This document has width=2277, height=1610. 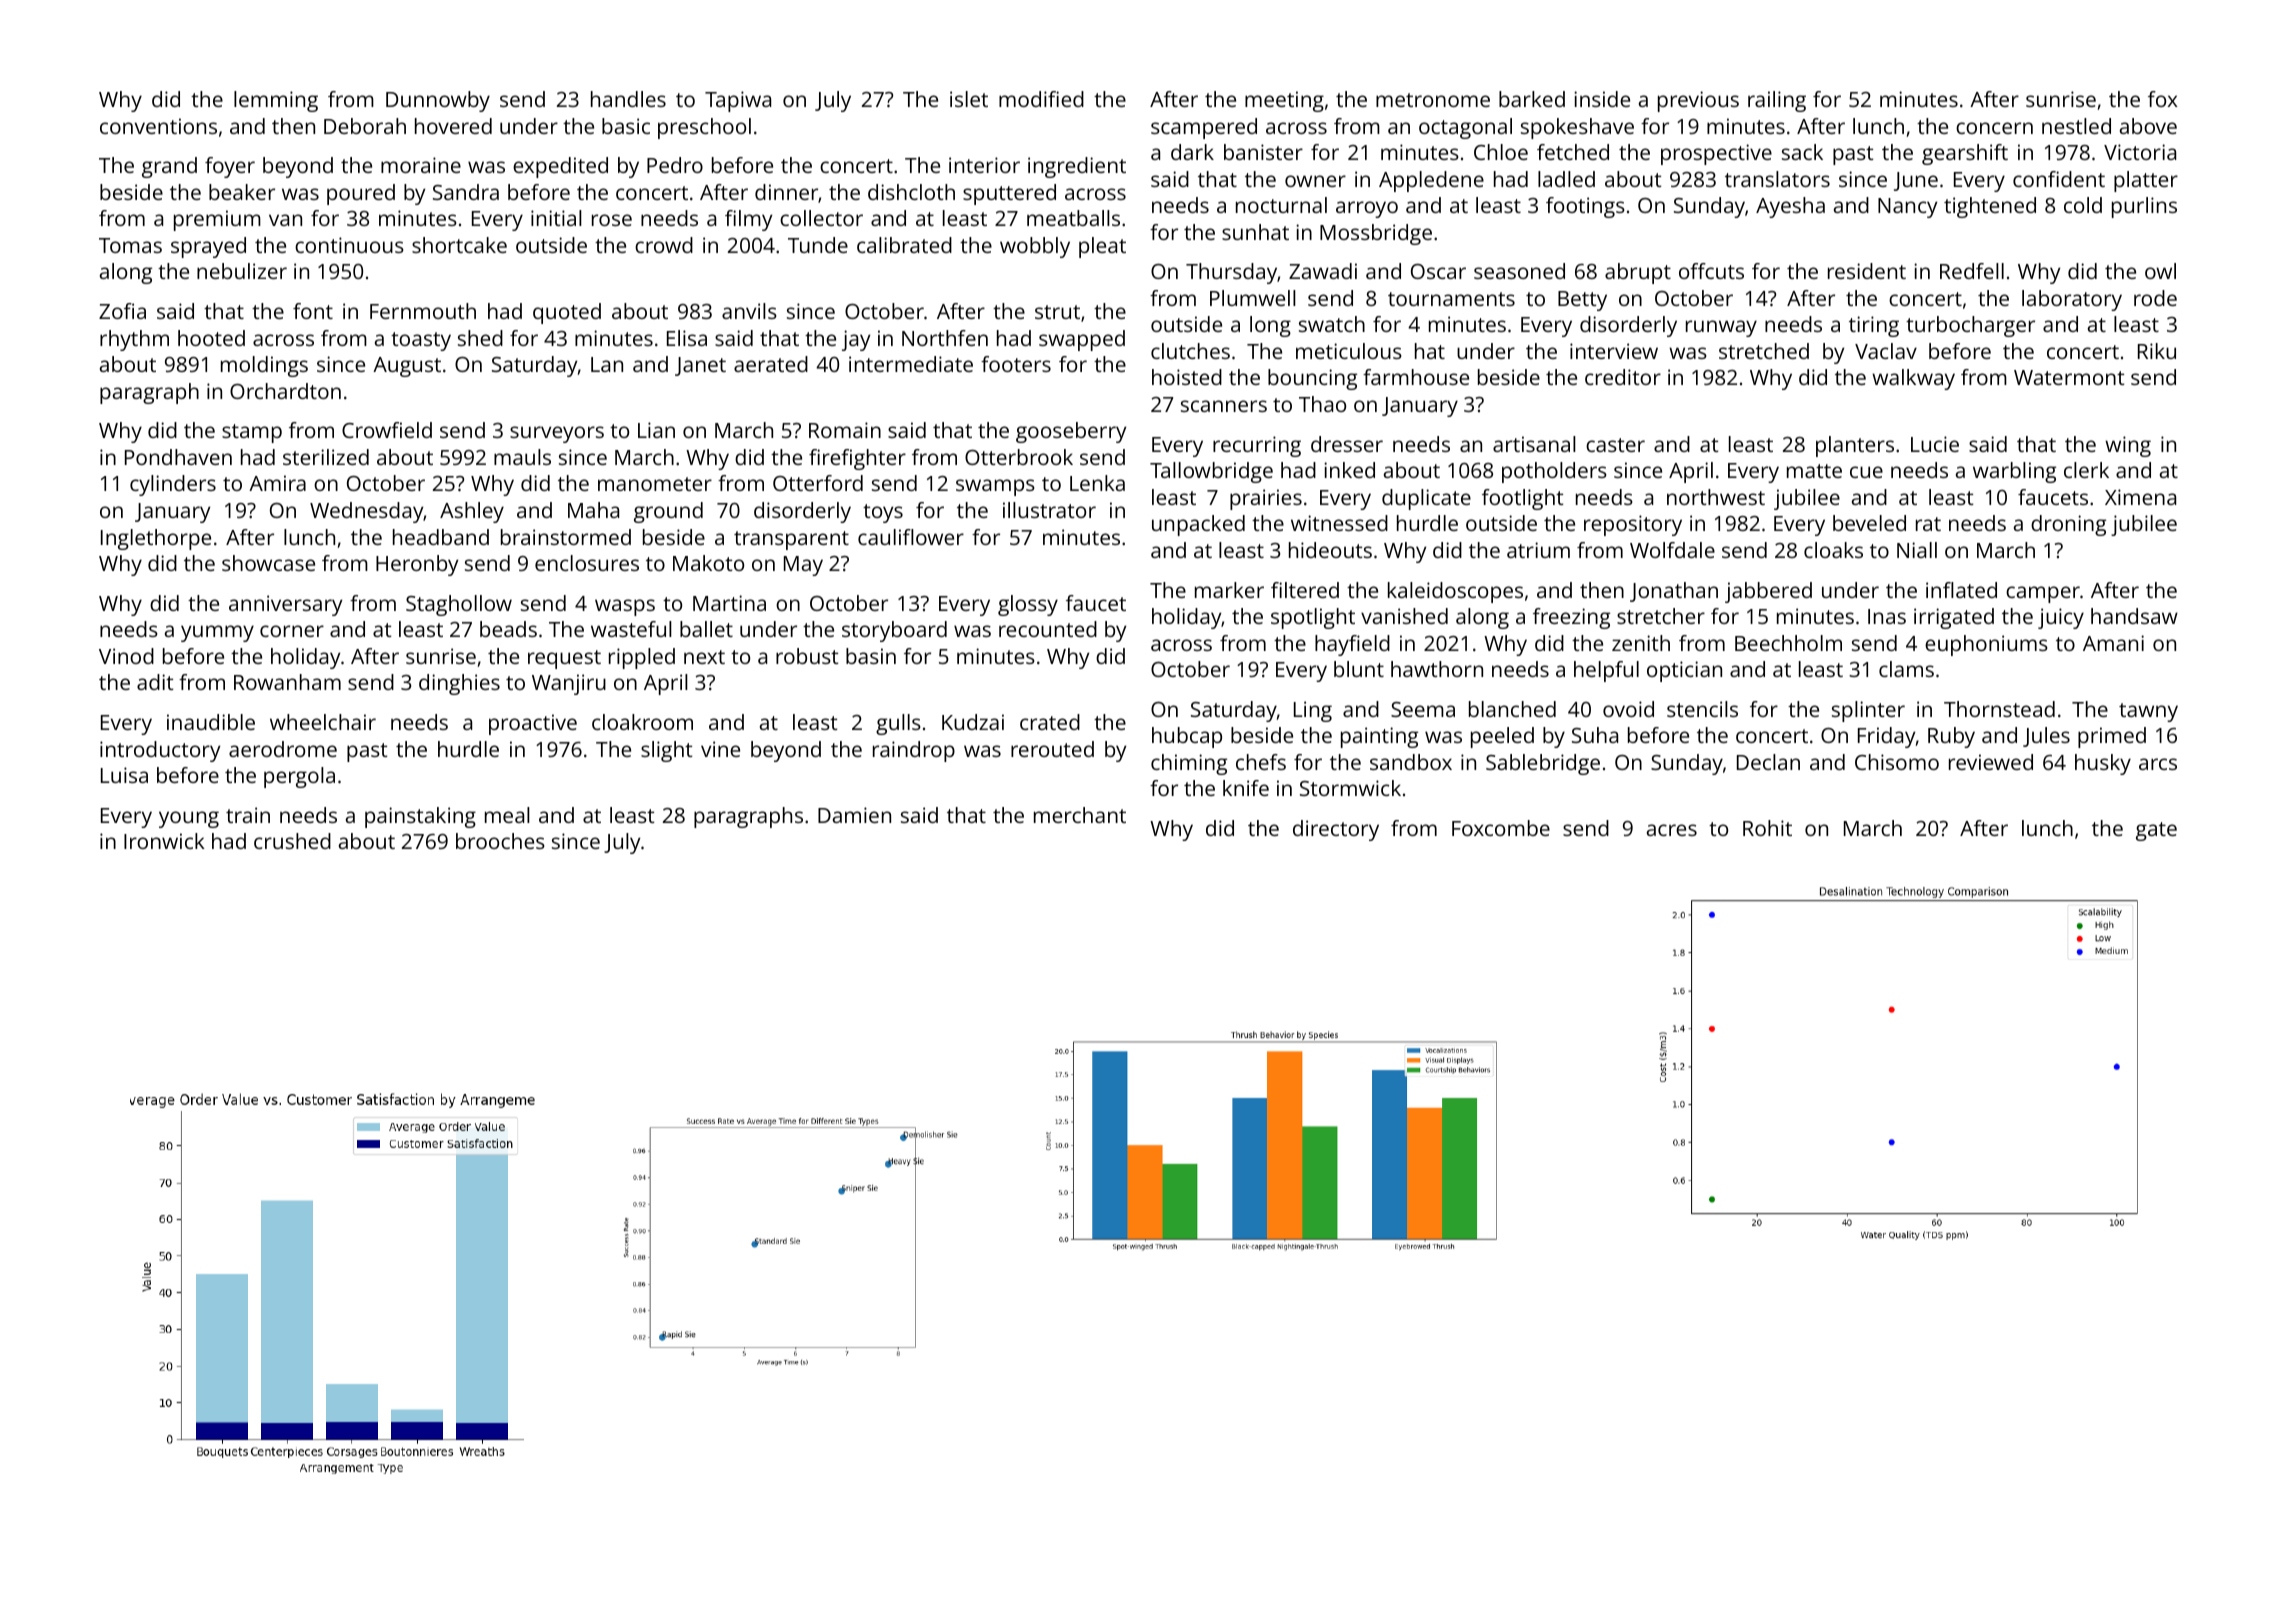 I want to click on basin, so click(x=871, y=656).
